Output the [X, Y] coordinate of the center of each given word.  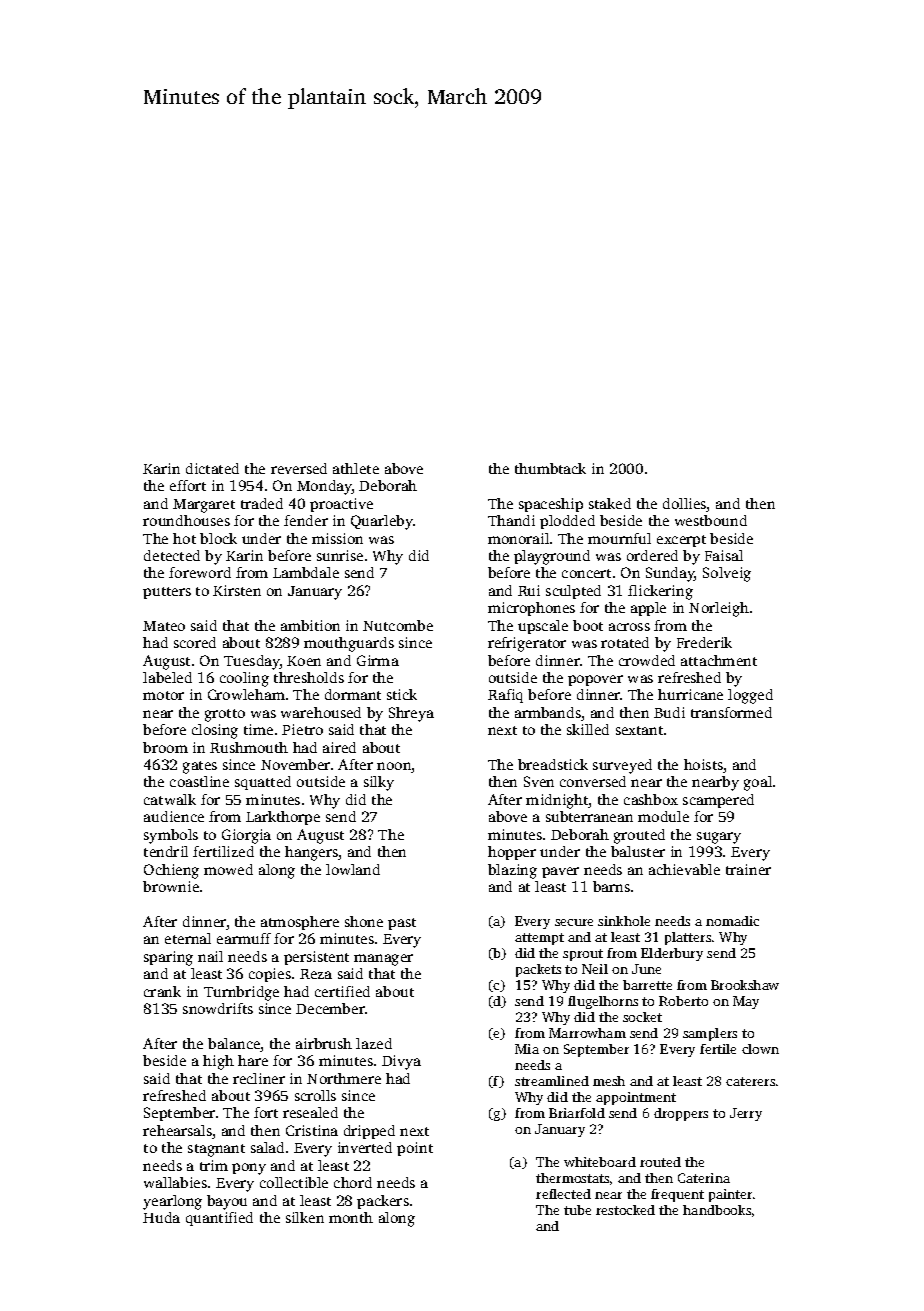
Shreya [411, 714]
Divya [401, 1062]
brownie [171, 886]
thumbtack [550, 468]
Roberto [683, 1001]
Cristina [312, 1130]
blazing [512, 871]
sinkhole [624, 921]
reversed [299, 468]
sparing [168, 958]
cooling [244, 679]
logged [750, 696]
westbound [711, 520]
